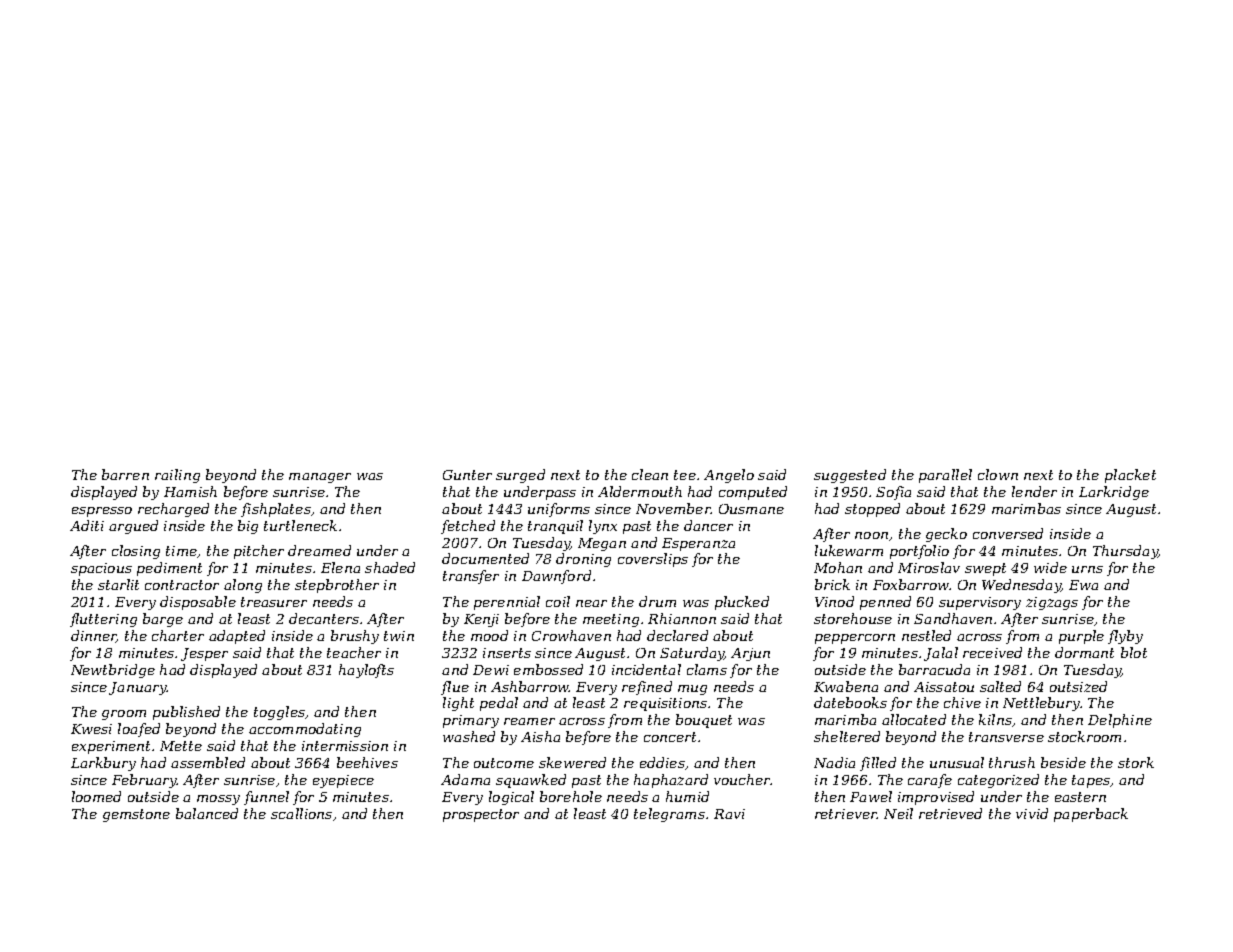 The width and height of the page is (1233, 952). Describe the element at coordinates (366, 671) in the page. I see `haylofts` at that location.
